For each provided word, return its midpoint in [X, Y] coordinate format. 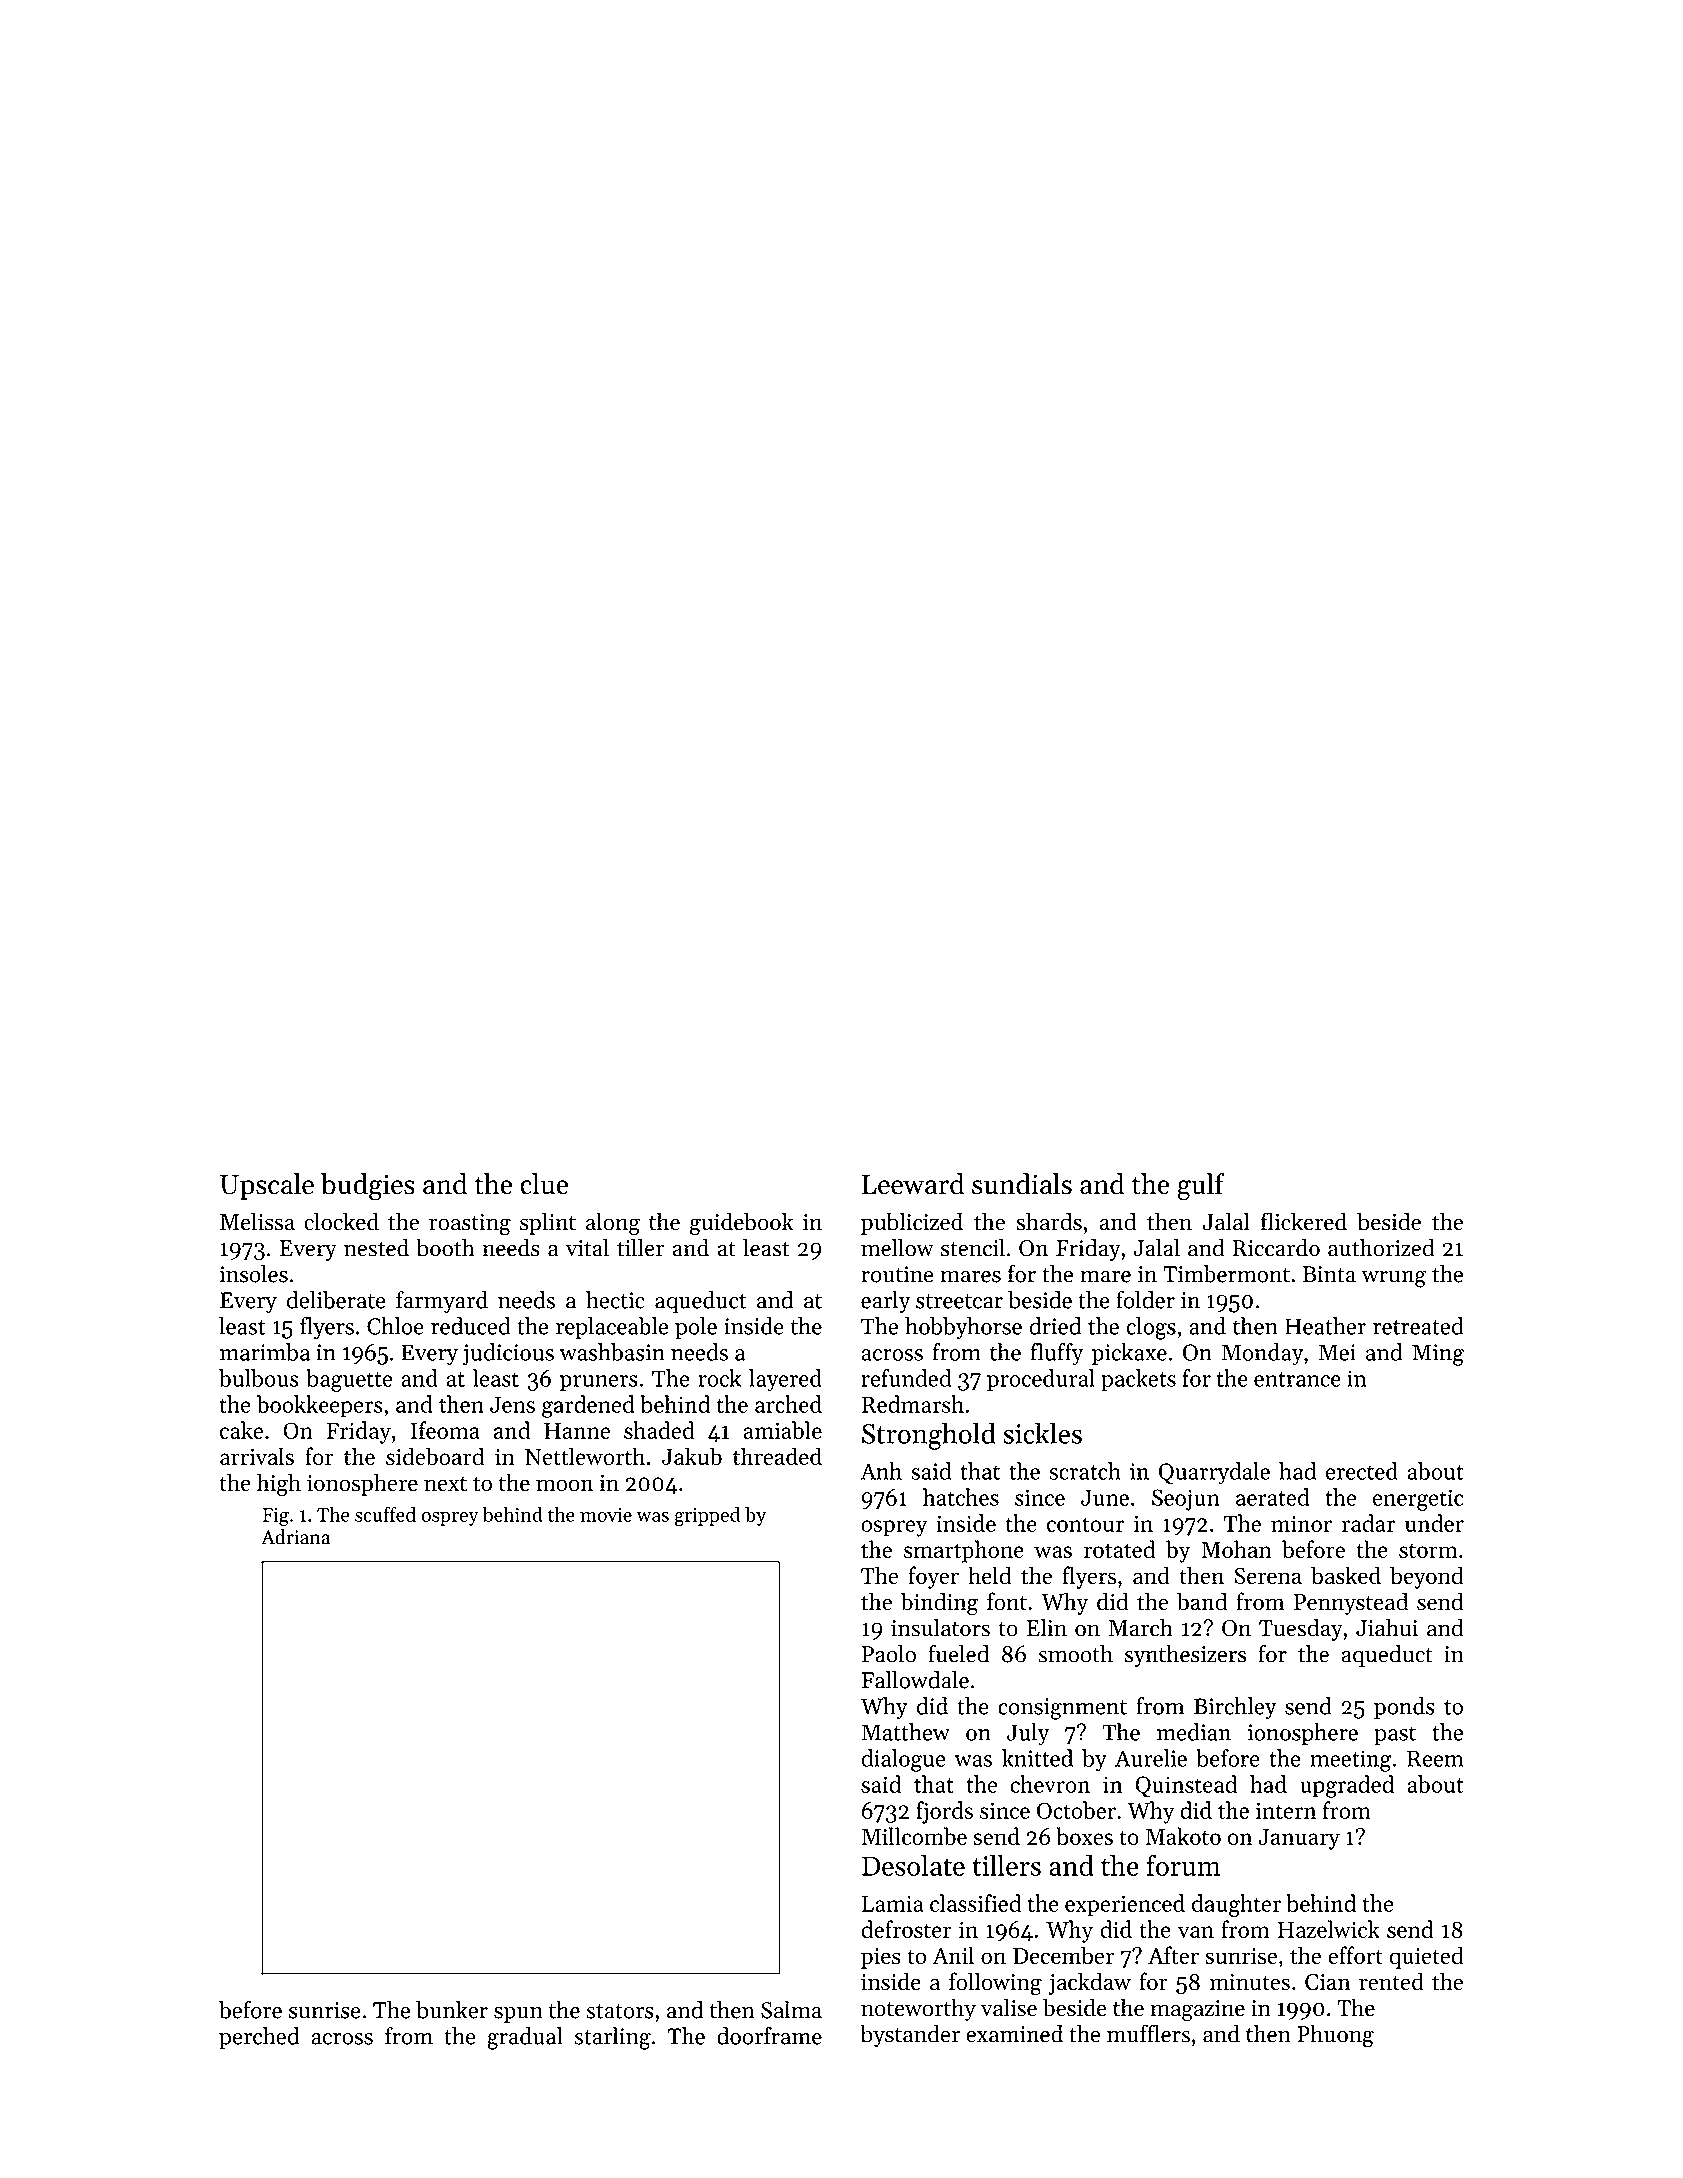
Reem [1435, 1758]
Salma [791, 2010]
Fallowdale [915, 1680]
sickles [1042, 1433]
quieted [1427, 1957]
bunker [452, 2010]
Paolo [889, 1654]
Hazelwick [1329, 1929]
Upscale [267, 1186]
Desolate [913, 1865]
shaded [659, 1430]
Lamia [892, 1903]
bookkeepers [320, 1406]
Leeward [913, 1184]
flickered [1304, 1221]
